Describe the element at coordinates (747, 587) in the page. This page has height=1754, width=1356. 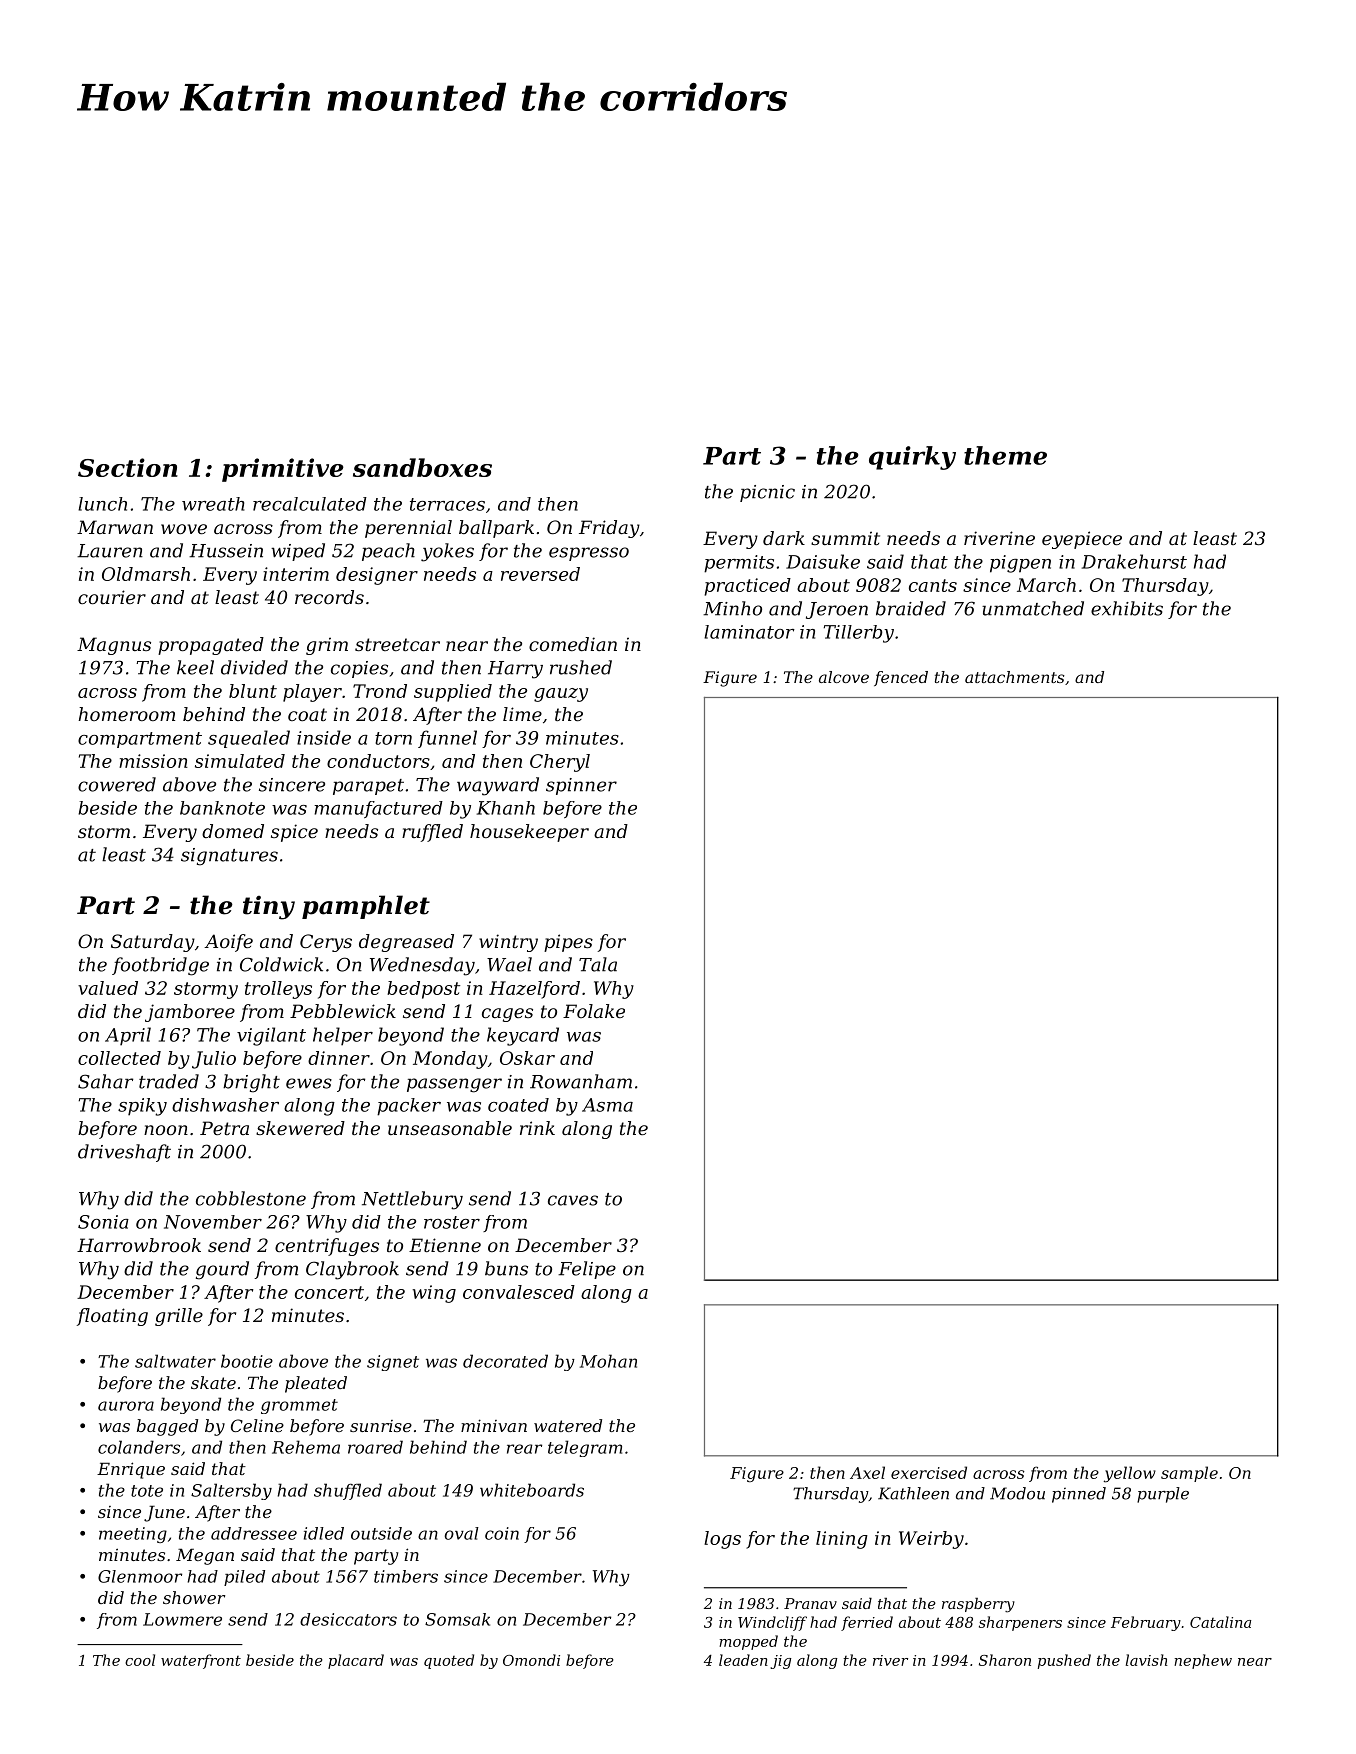
I see `practiced` at that location.
